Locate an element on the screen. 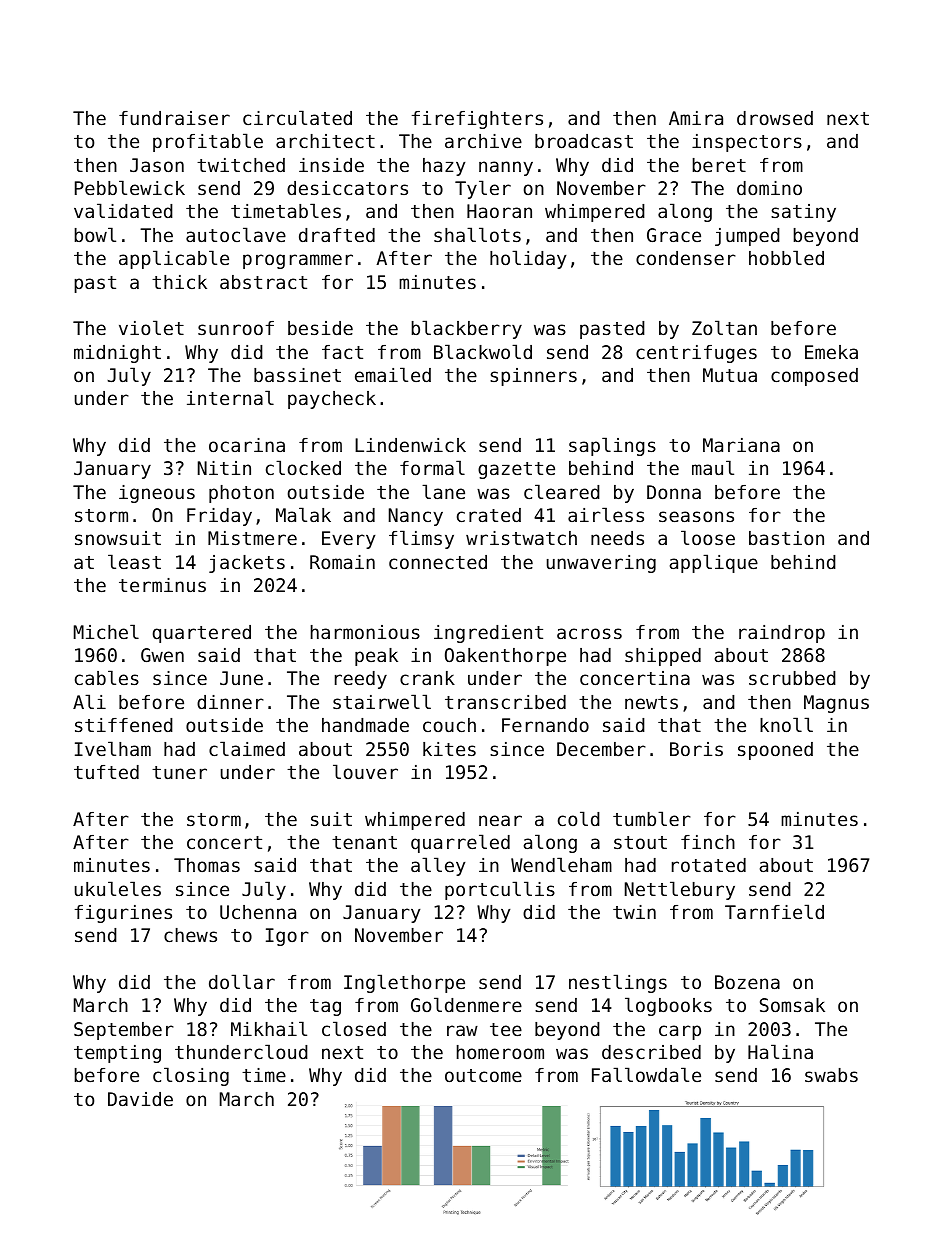 The height and width of the screenshot is (1233, 952). applicable is located at coordinates (174, 259).
